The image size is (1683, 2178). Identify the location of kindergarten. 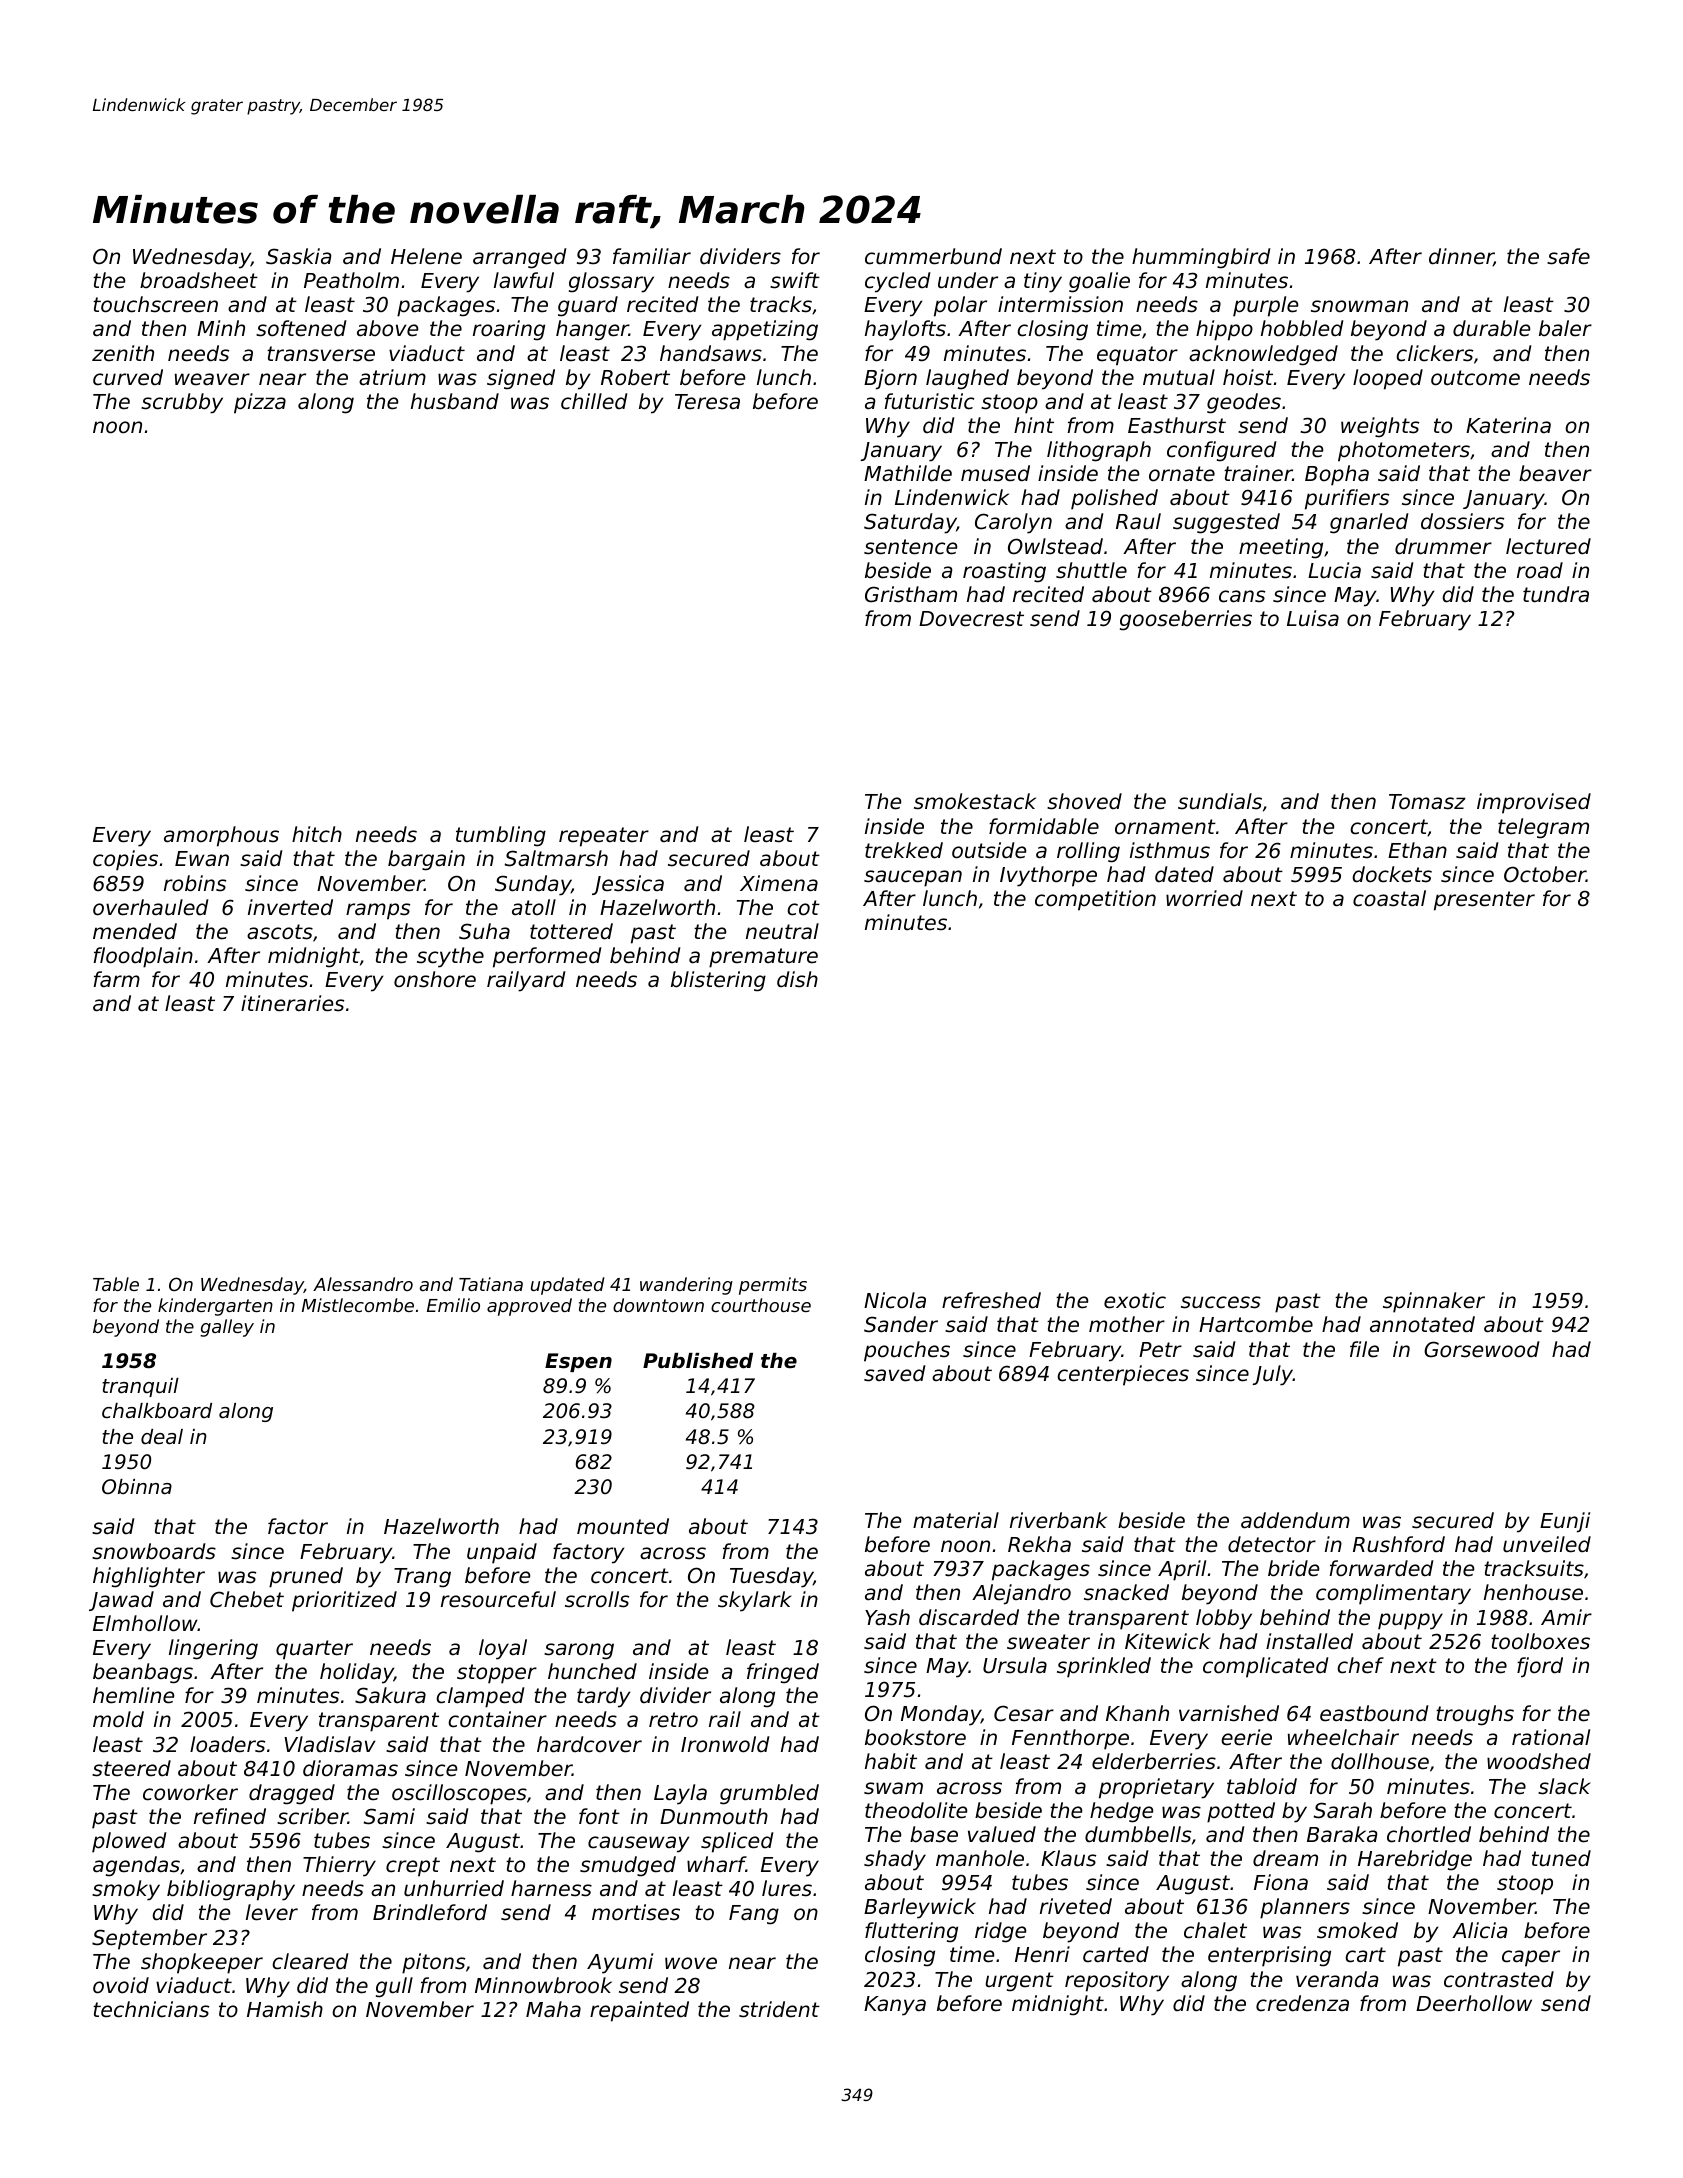
(215, 1307).
